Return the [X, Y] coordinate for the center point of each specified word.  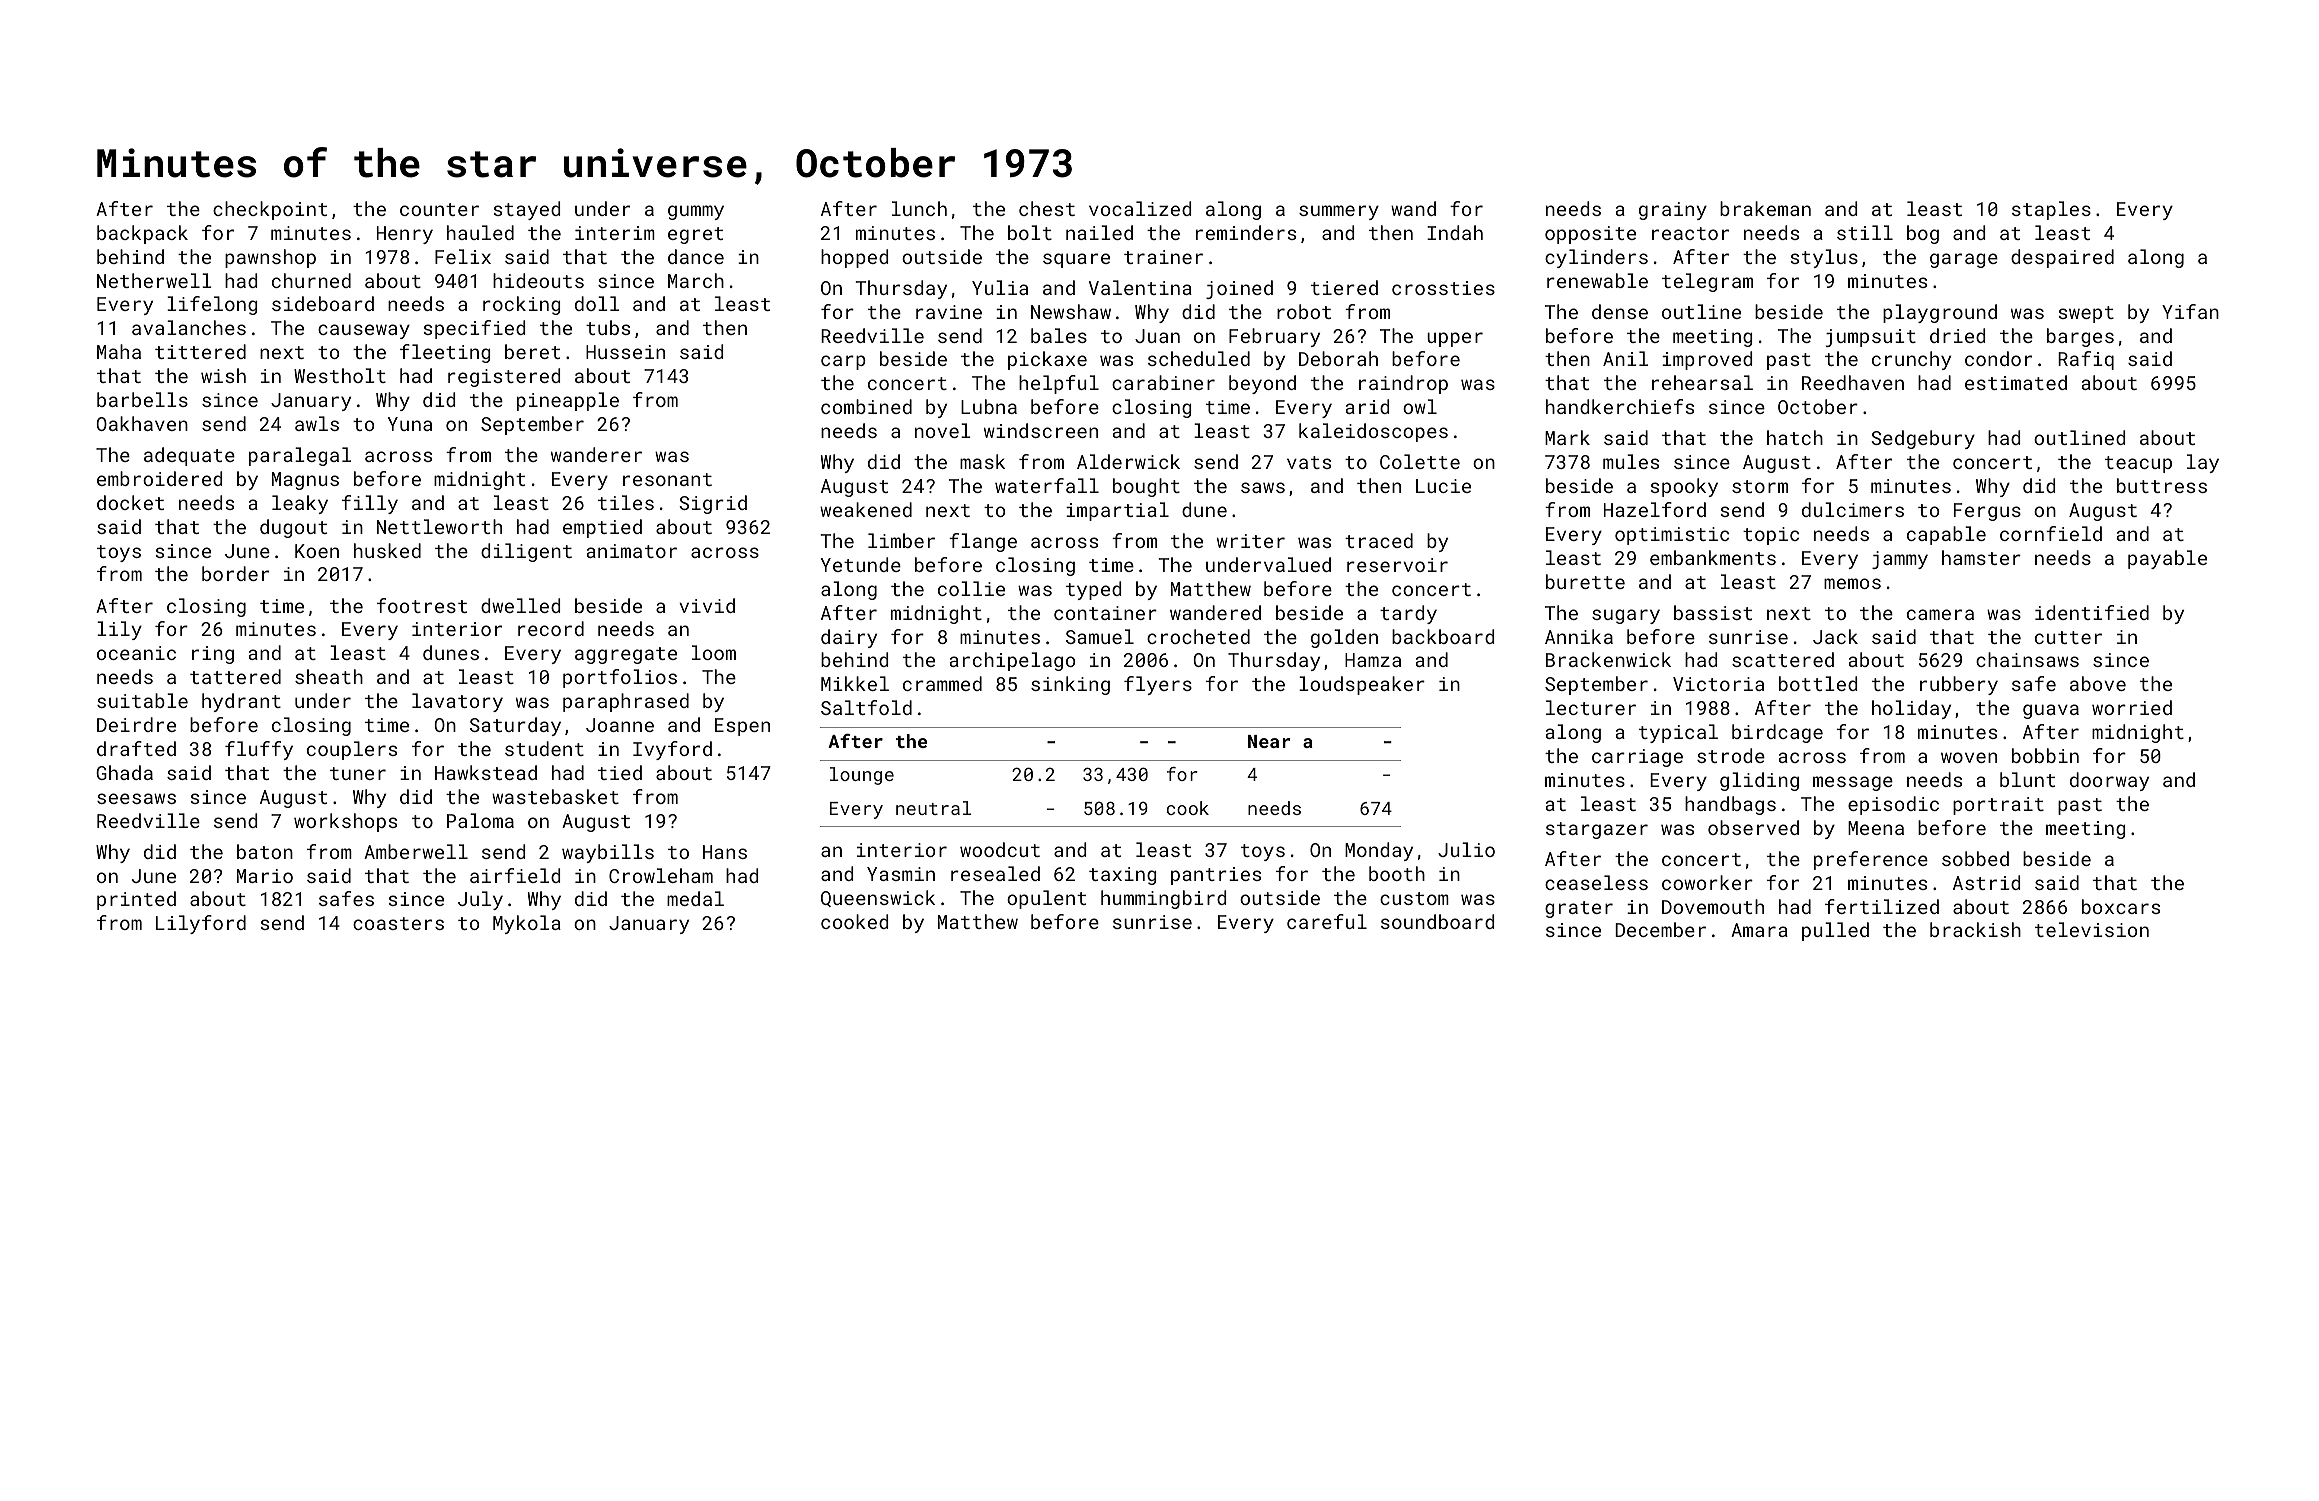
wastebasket [555, 796]
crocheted [1198, 636]
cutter [2068, 637]
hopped [854, 258]
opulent [1046, 899]
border [235, 573]
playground [1940, 313]
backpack [142, 234]
